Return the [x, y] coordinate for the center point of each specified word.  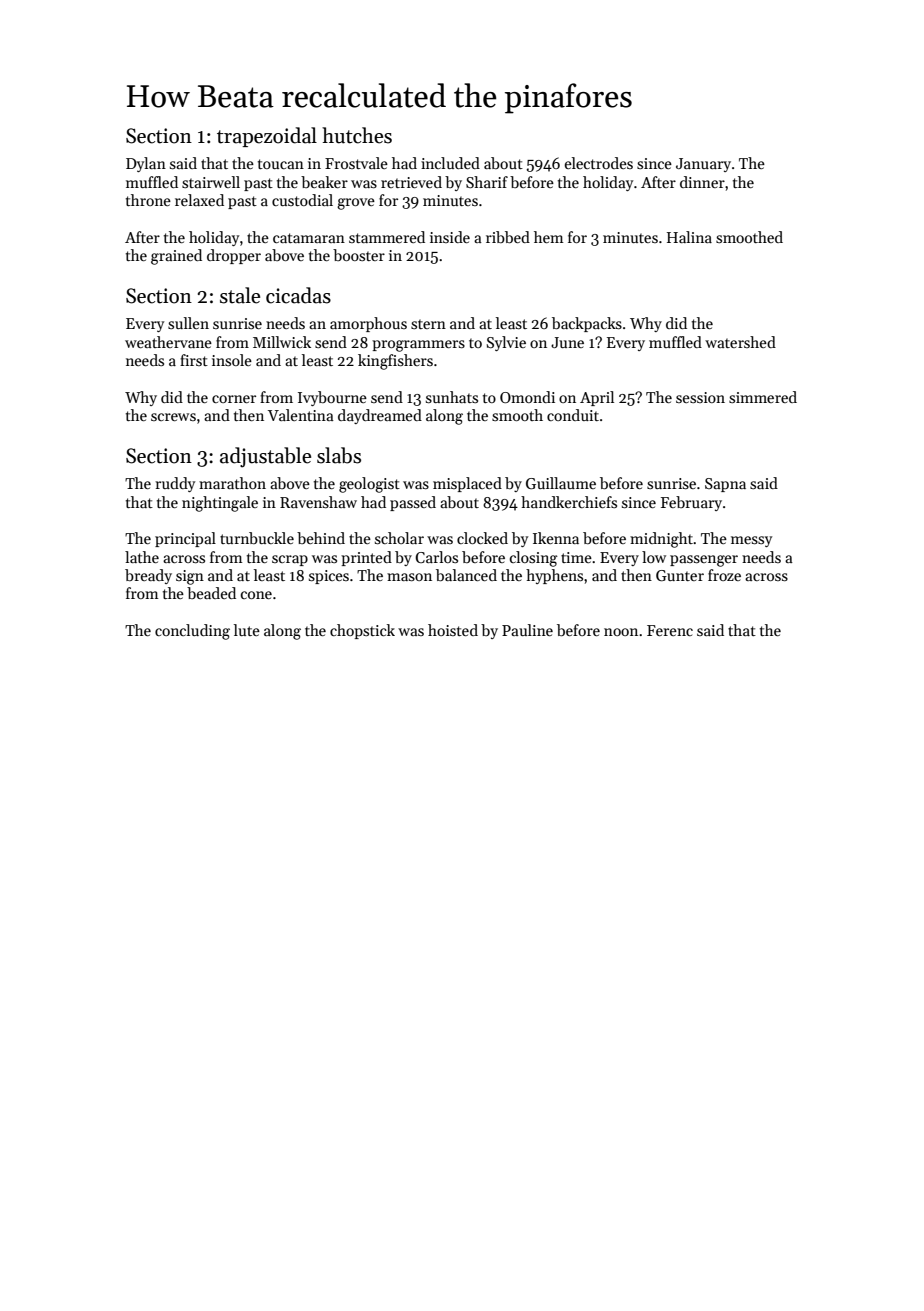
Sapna [725, 485]
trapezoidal [267, 137]
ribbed [508, 237]
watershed [740, 342]
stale [240, 295]
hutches [357, 135]
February [691, 503]
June [567, 342]
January [703, 165]
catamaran [309, 238]
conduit [573, 415]
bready [148, 576]
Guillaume [561, 483]
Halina [689, 237]
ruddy [175, 484]
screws [173, 417]
